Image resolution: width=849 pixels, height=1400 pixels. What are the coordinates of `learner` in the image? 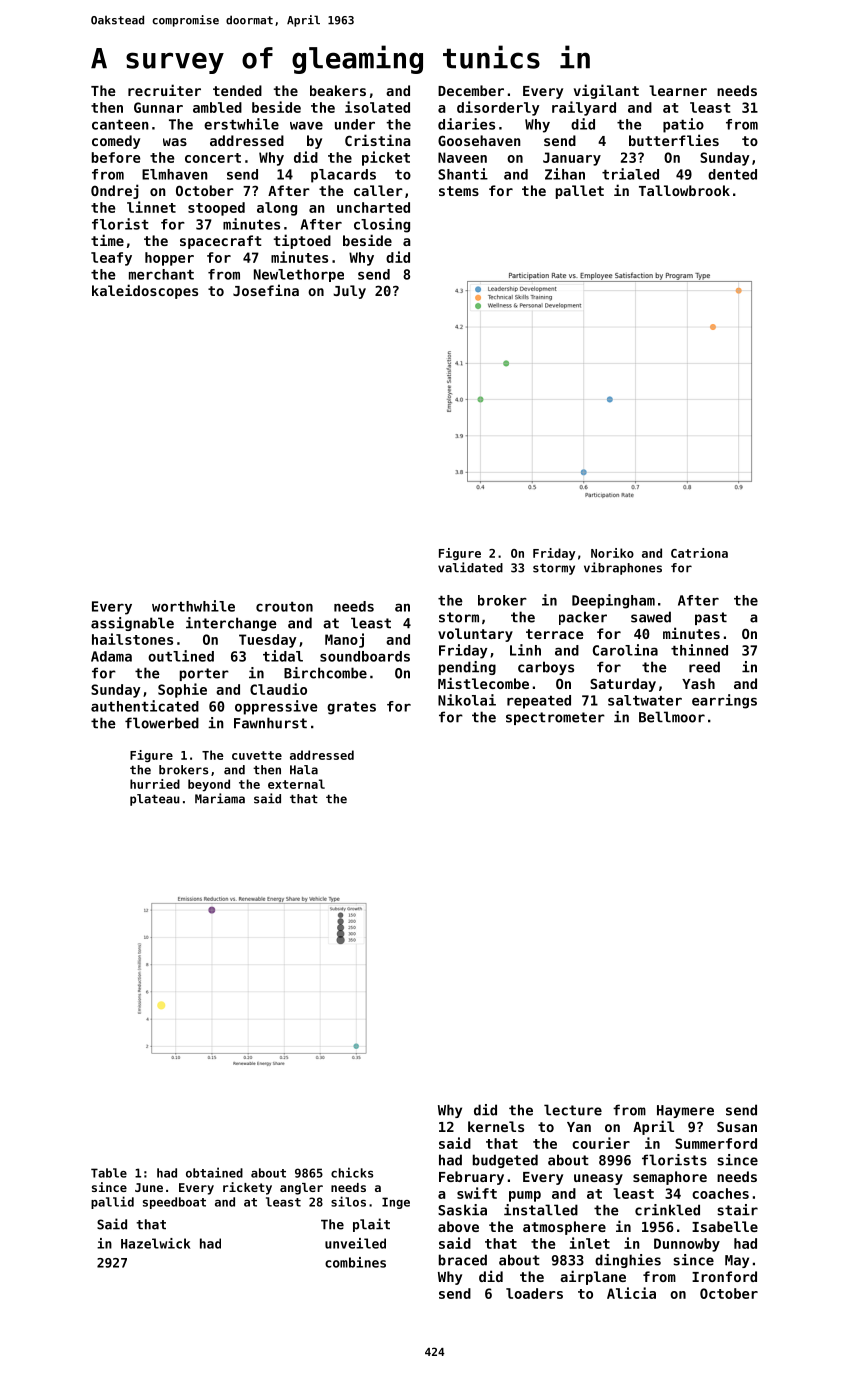 It's located at (678, 90).
